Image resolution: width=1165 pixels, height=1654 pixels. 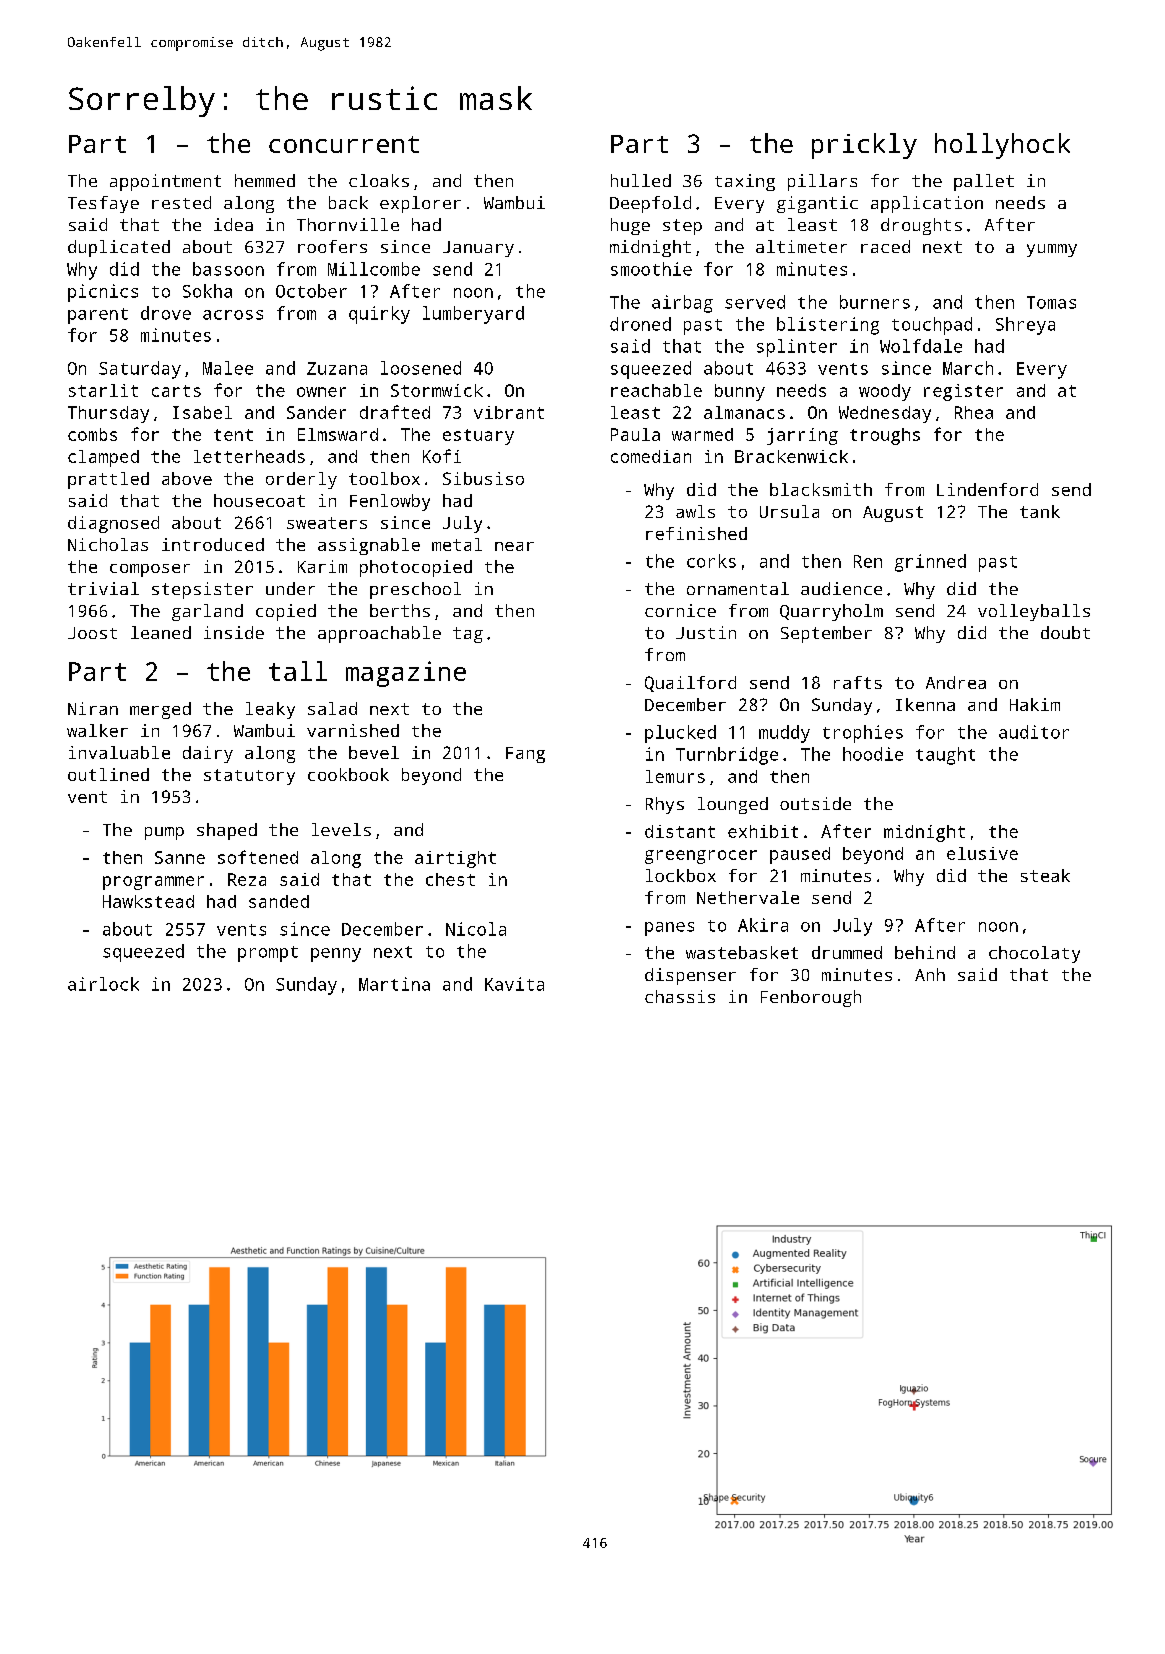 I want to click on troughs, so click(x=885, y=436).
